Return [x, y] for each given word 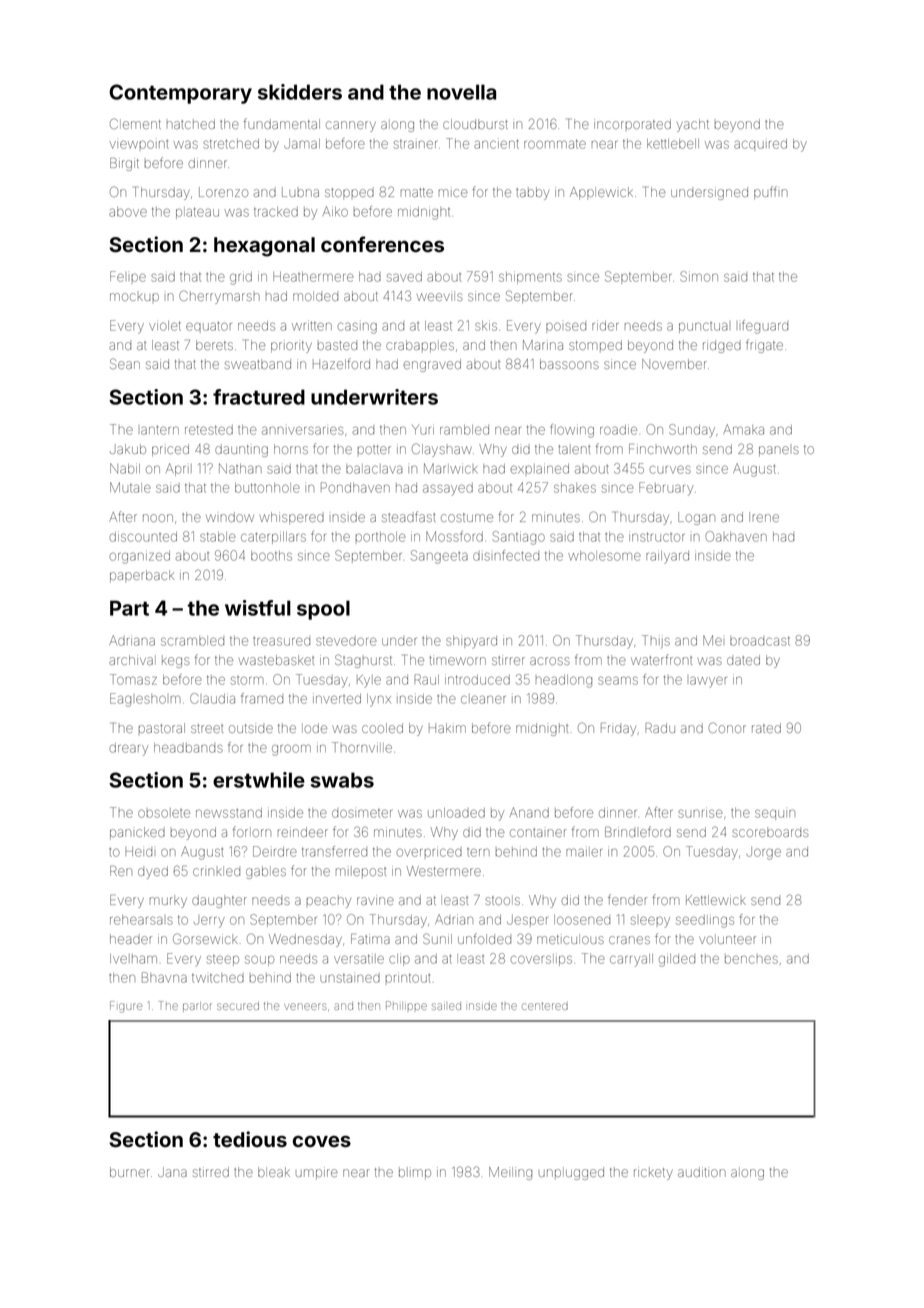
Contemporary [180, 94]
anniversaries [303, 431]
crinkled [216, 872]
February [666, 489]
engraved [432, 365]
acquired [760, 144]
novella [461, 92]
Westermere [444, 871]
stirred [211, 1172]
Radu [660, 728]
